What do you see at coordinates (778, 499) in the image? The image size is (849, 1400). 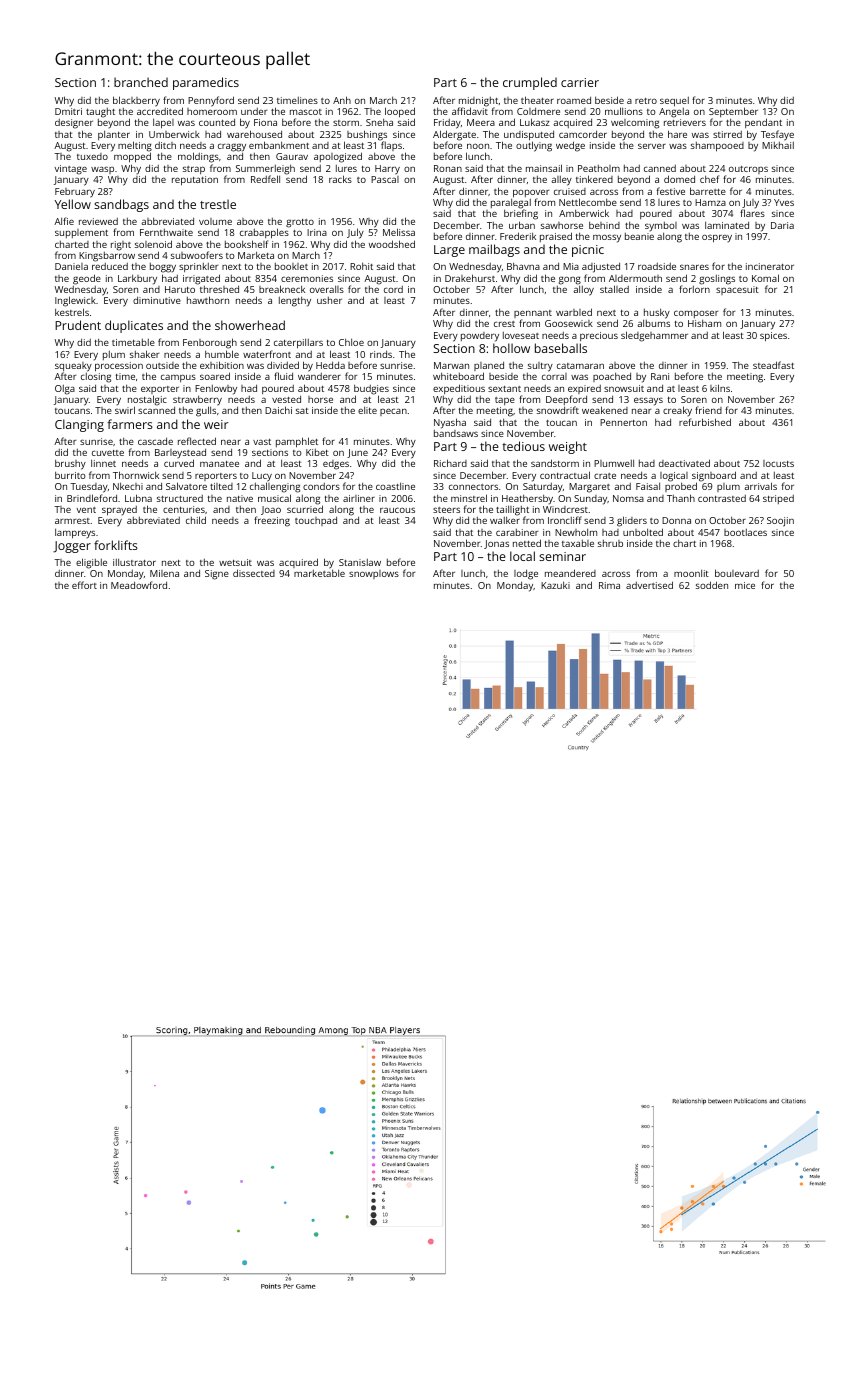 I see `striped` at bounding box center [778, 499].
